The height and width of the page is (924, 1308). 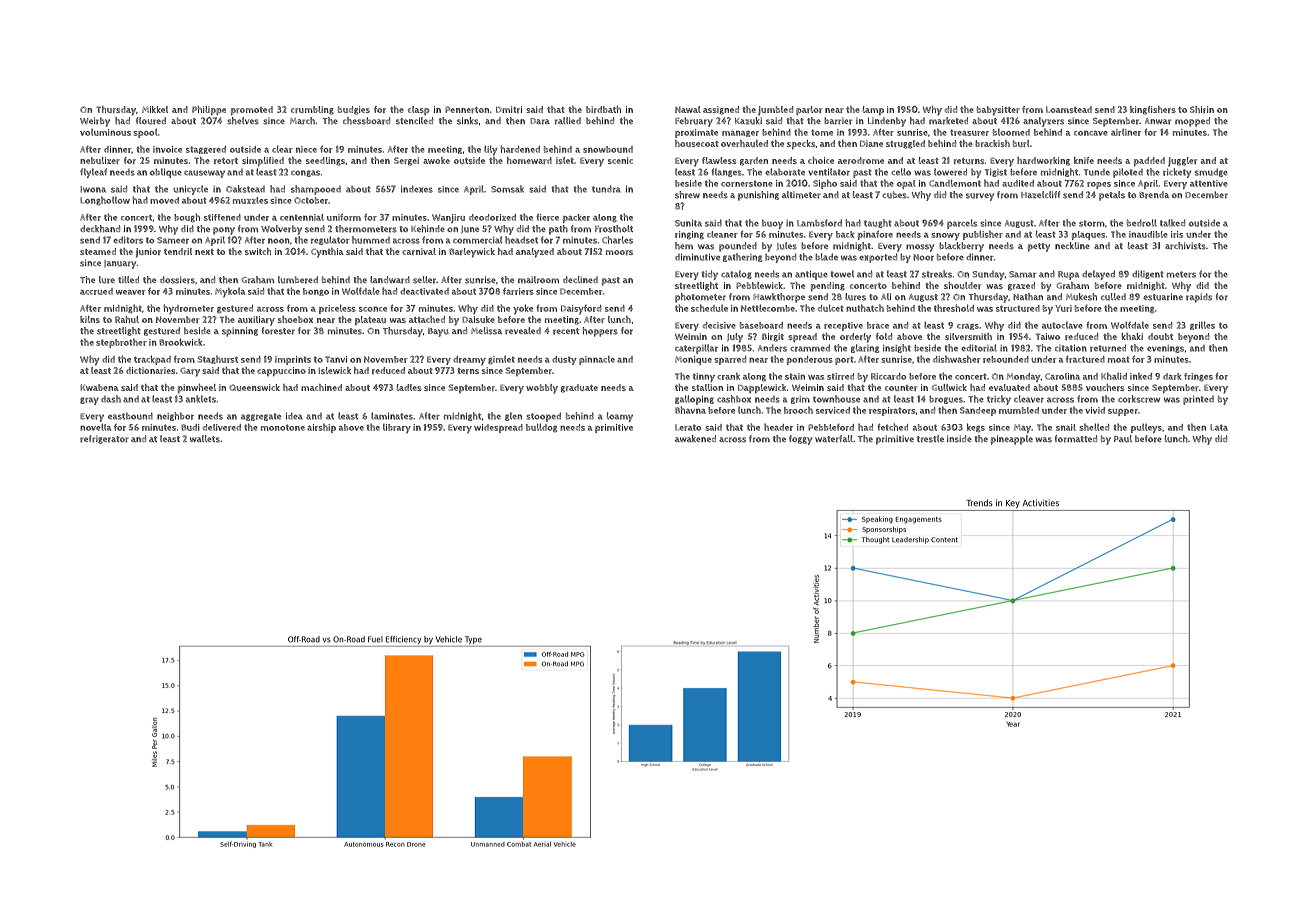 What do you see at coordinates (710, 275) in the page?
I see `tidy` at bounding box center [710, 275].
